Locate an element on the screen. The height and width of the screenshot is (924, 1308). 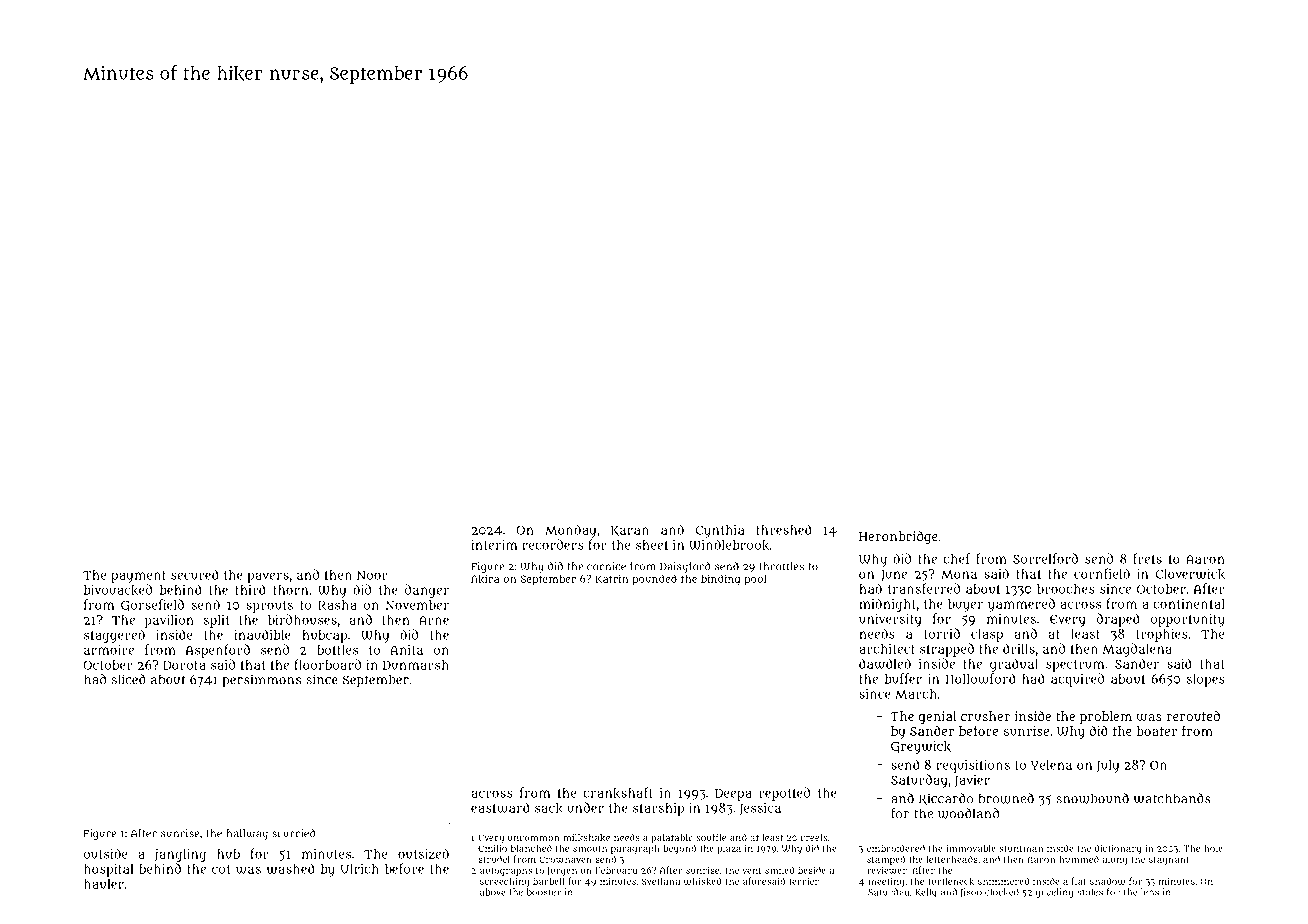
draped is located at coordinates (1118, 620).
